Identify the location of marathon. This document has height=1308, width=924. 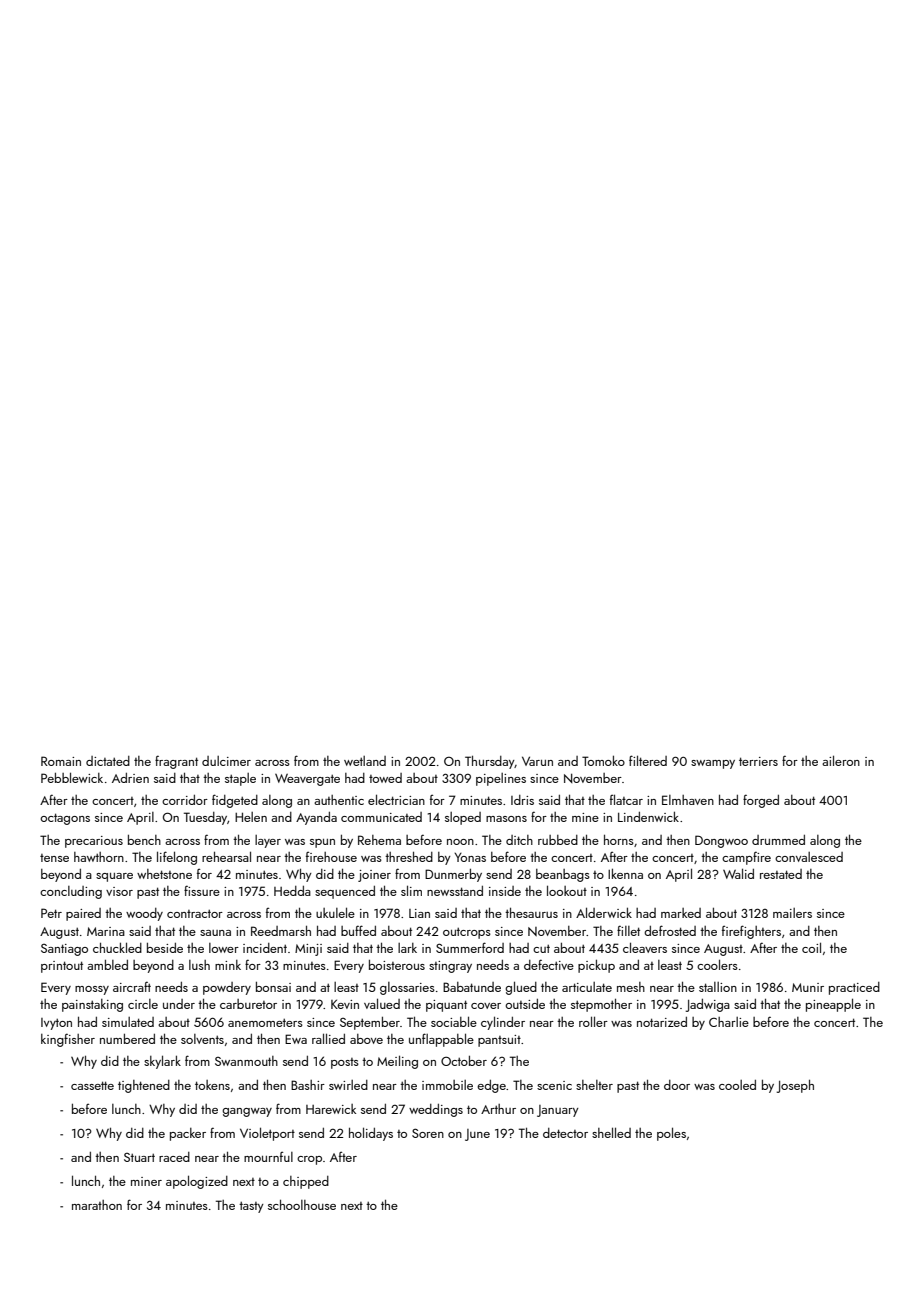
(97, 1205).
